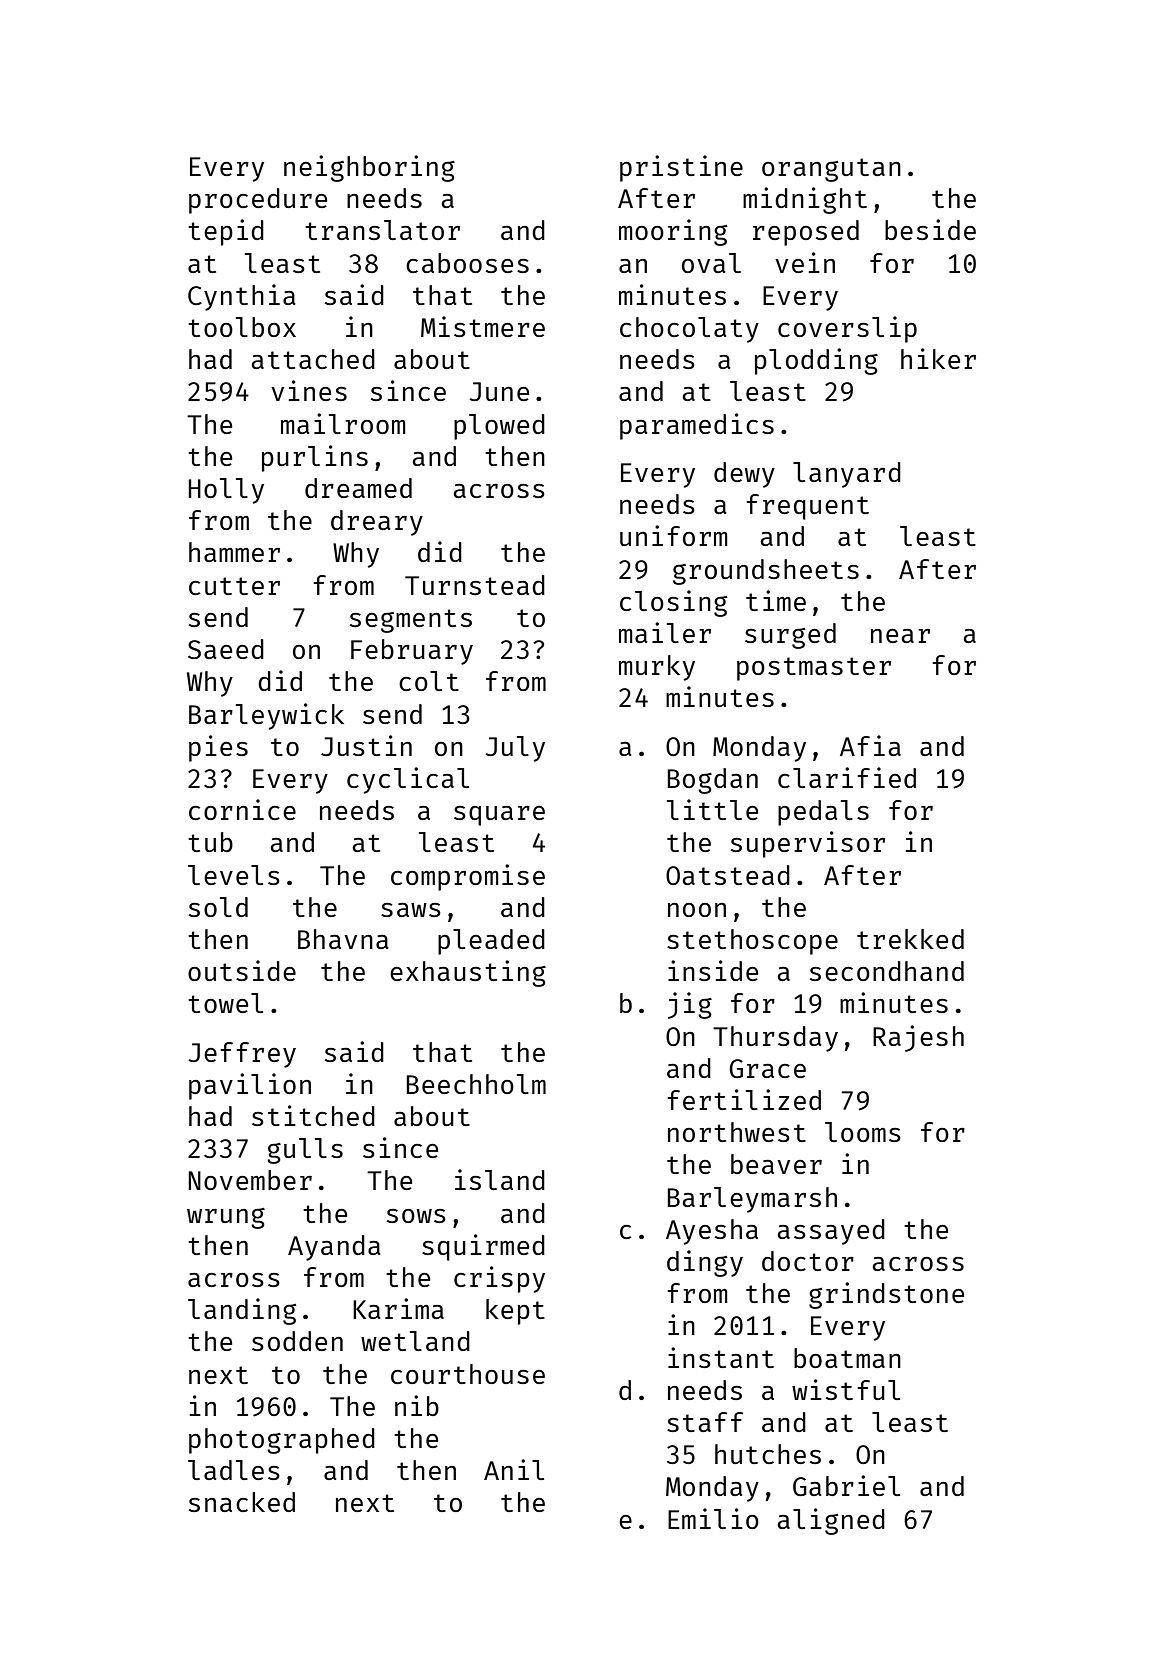  What do you see at coordinates (831, 170) in the screenshot?
I see `orangutan` at bounding box center [831, 170].
